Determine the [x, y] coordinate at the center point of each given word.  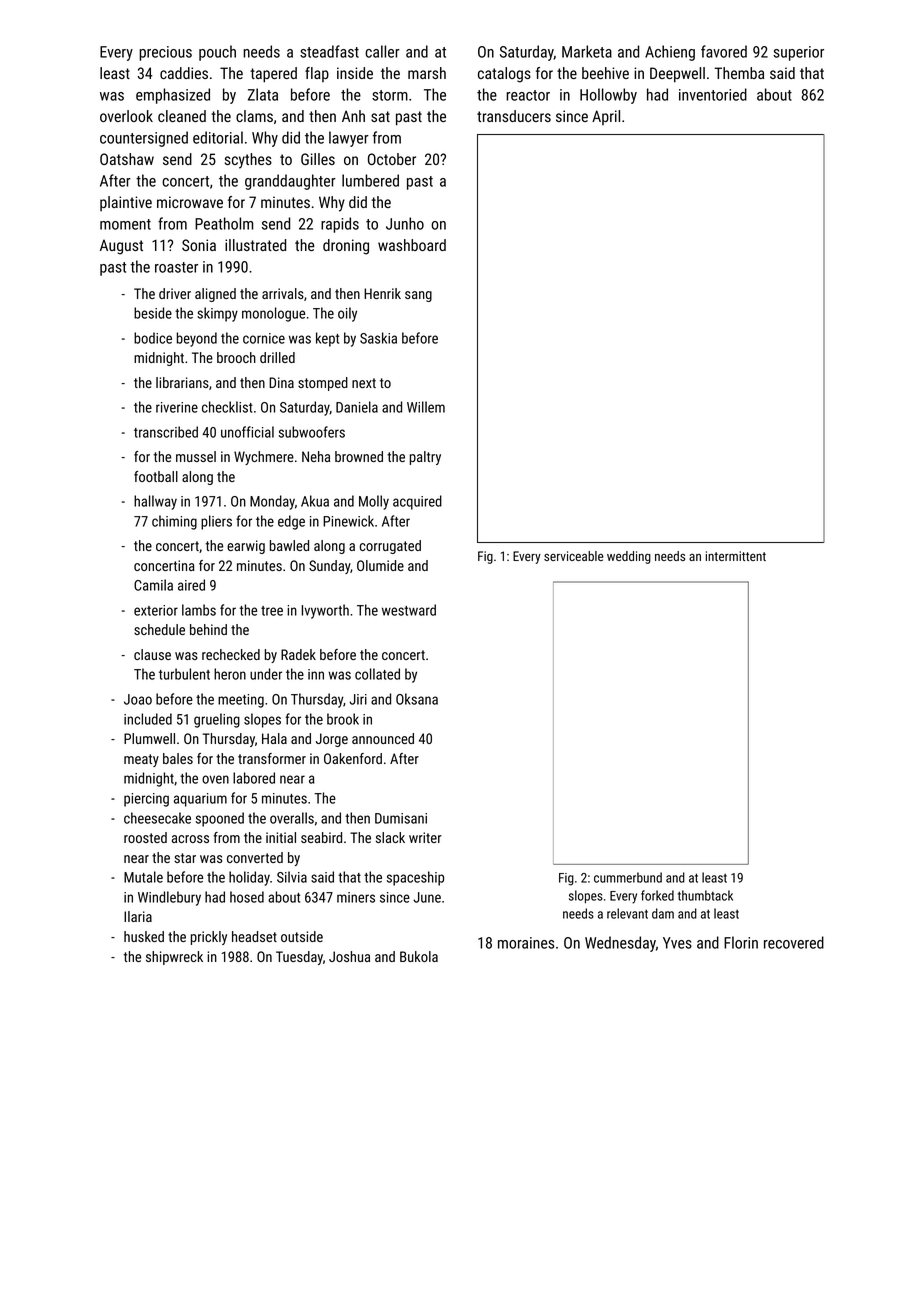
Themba [739, 73]
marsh [427, 73]
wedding [629, 557]
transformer [272, 758]
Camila [153, 585]
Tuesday [299, 958]
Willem [426, 407]
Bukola [419, 956]
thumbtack [705, 895]
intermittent [736, 556]
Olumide [380, 565]
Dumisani [401, 818]
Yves [677, 943]
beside [153, 313]
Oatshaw [127, 159]
